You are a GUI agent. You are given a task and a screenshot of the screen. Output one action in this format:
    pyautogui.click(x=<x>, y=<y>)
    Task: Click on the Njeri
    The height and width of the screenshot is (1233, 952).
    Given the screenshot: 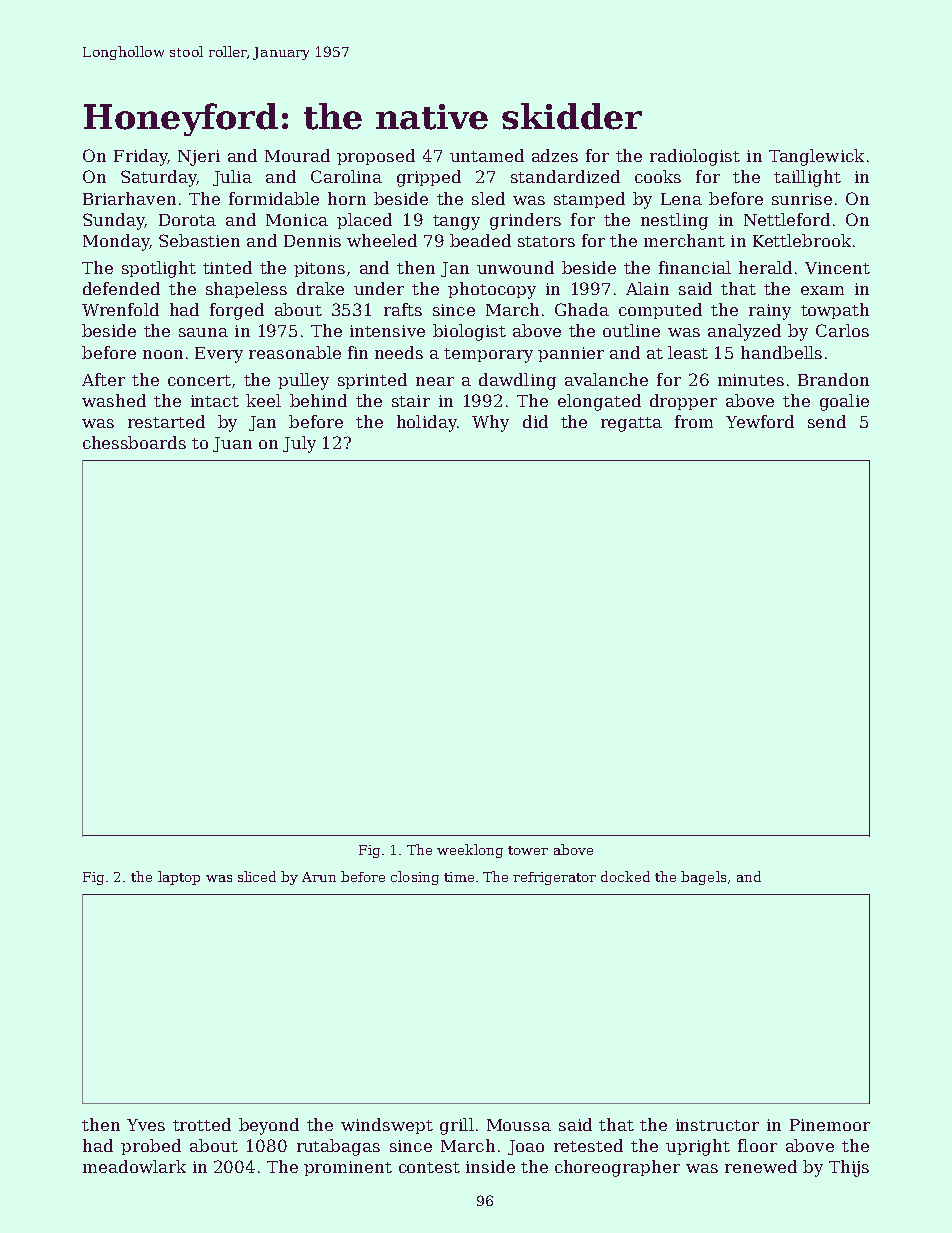 What is the action you would take?
    pyautogui.click(x=199, y=158)
